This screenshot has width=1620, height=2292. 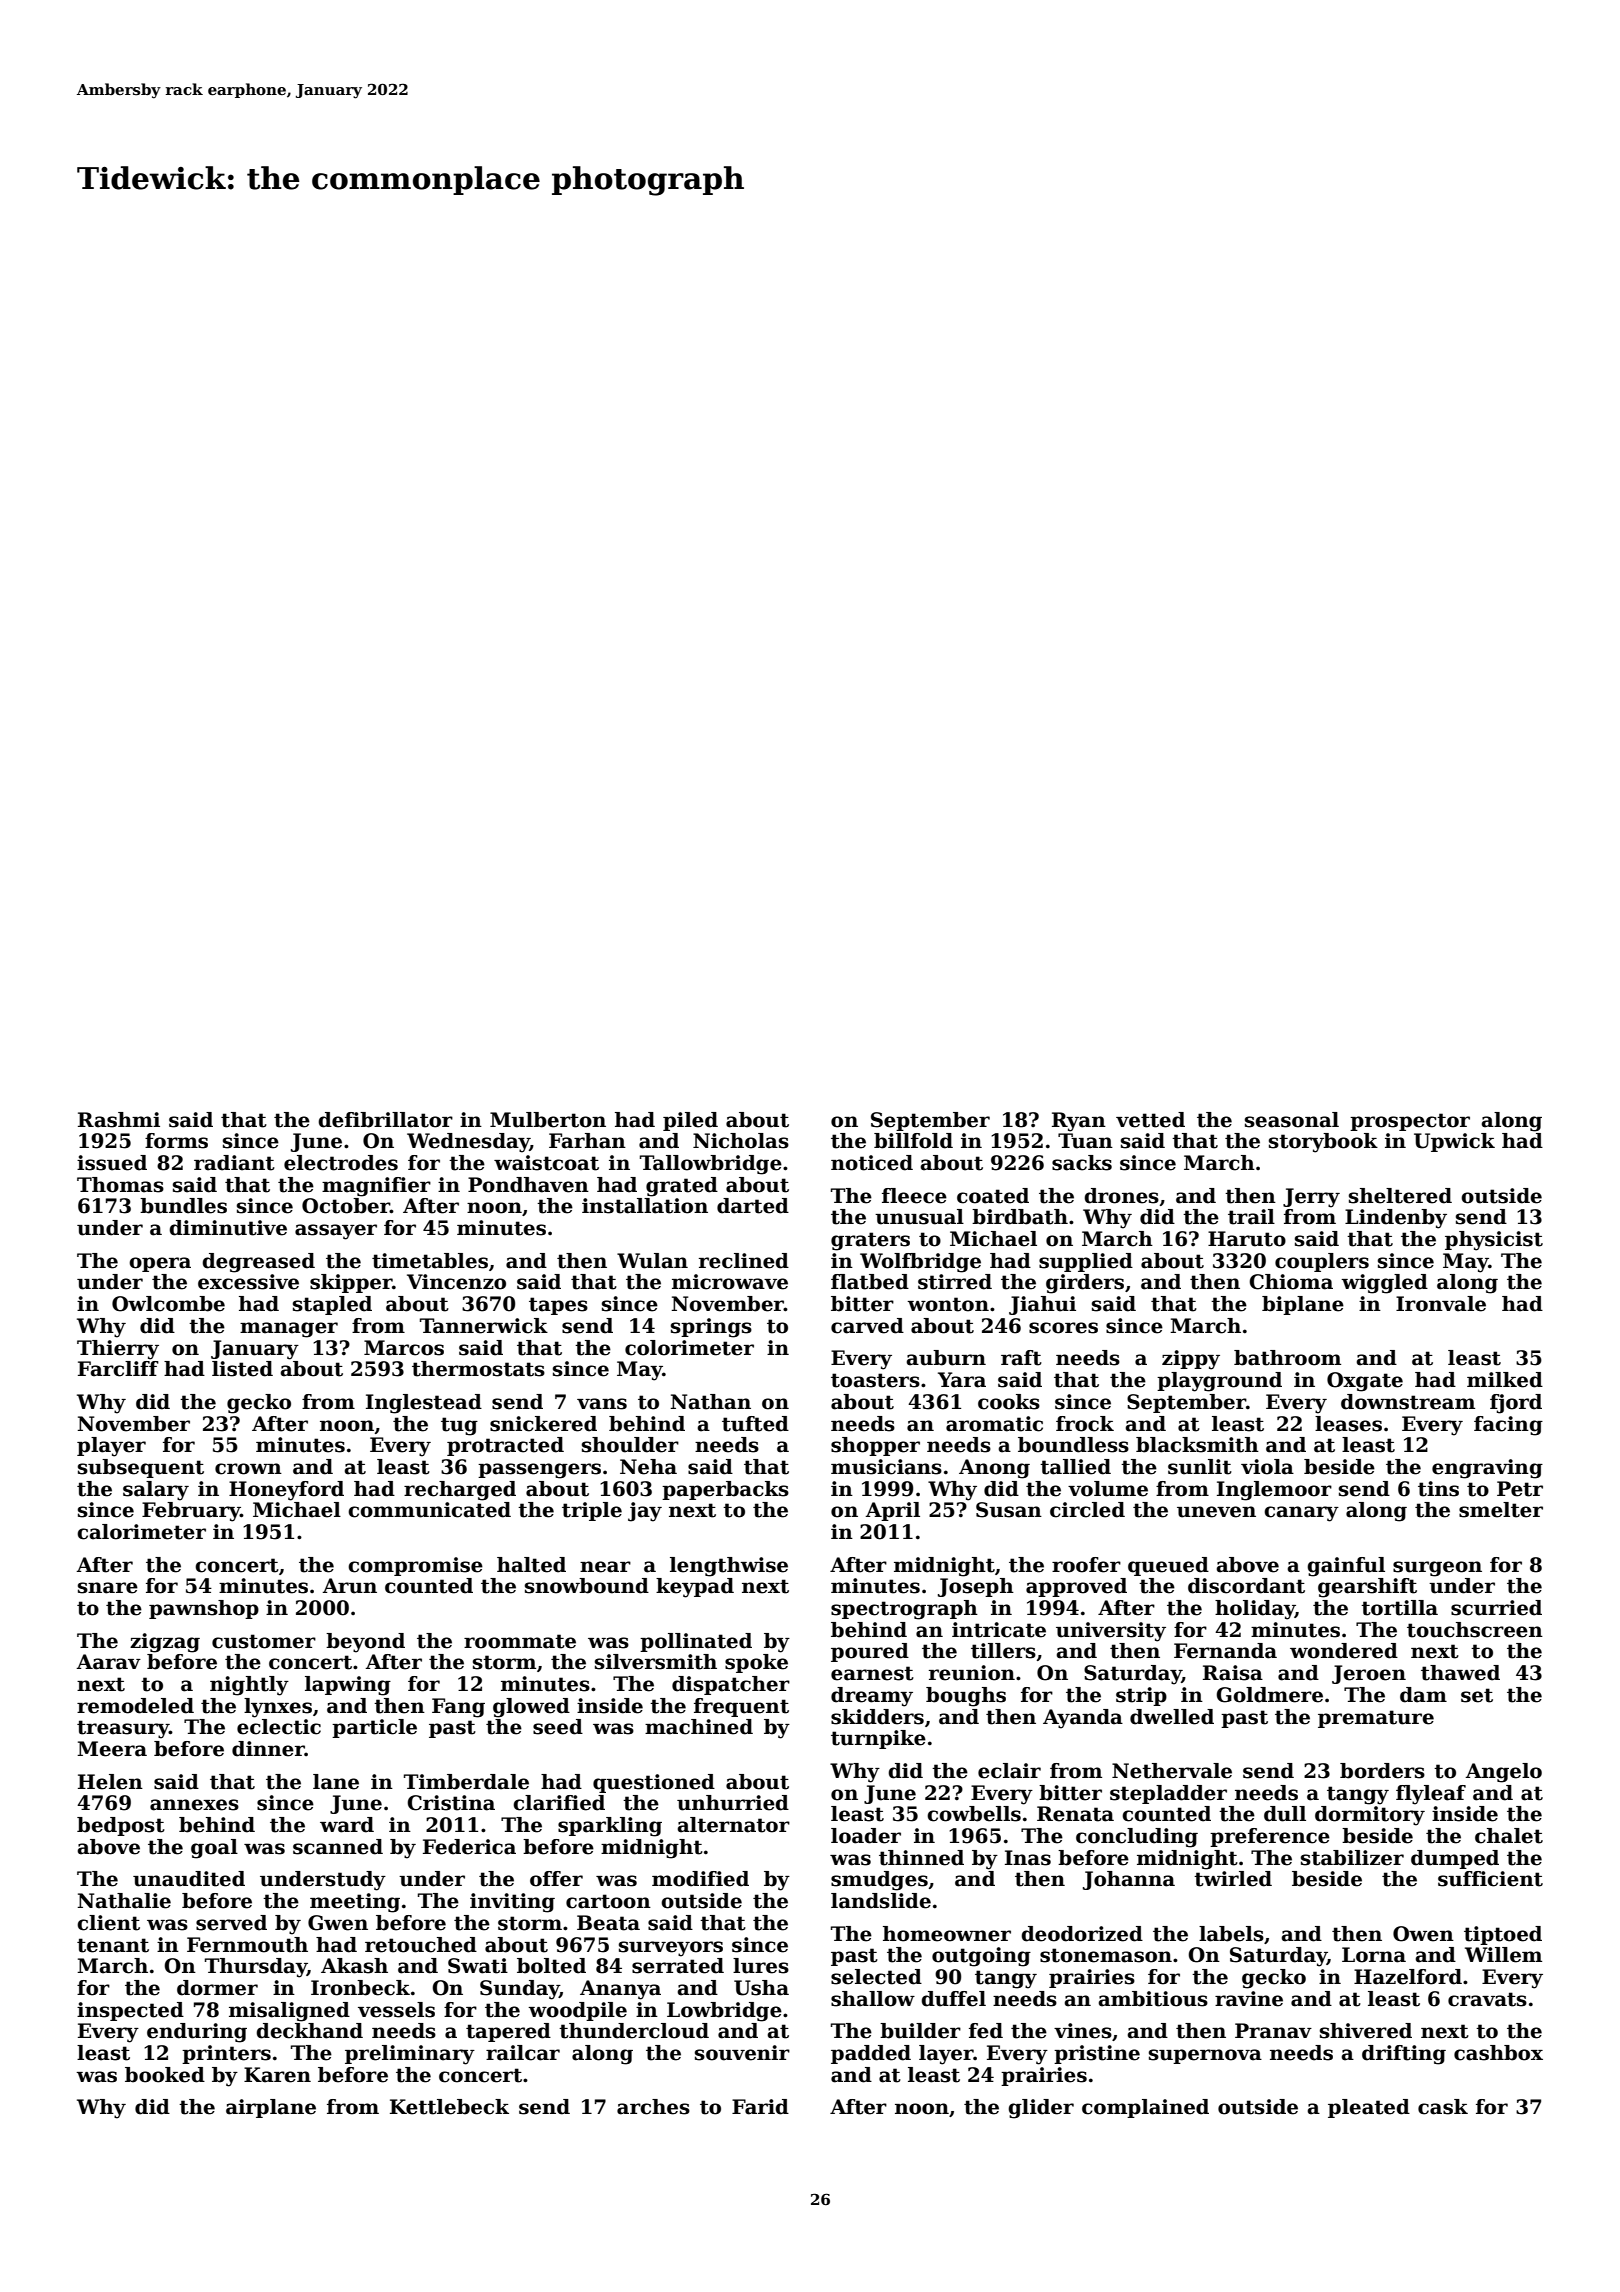 I want to click on served, so click(x=231, y=1923).
